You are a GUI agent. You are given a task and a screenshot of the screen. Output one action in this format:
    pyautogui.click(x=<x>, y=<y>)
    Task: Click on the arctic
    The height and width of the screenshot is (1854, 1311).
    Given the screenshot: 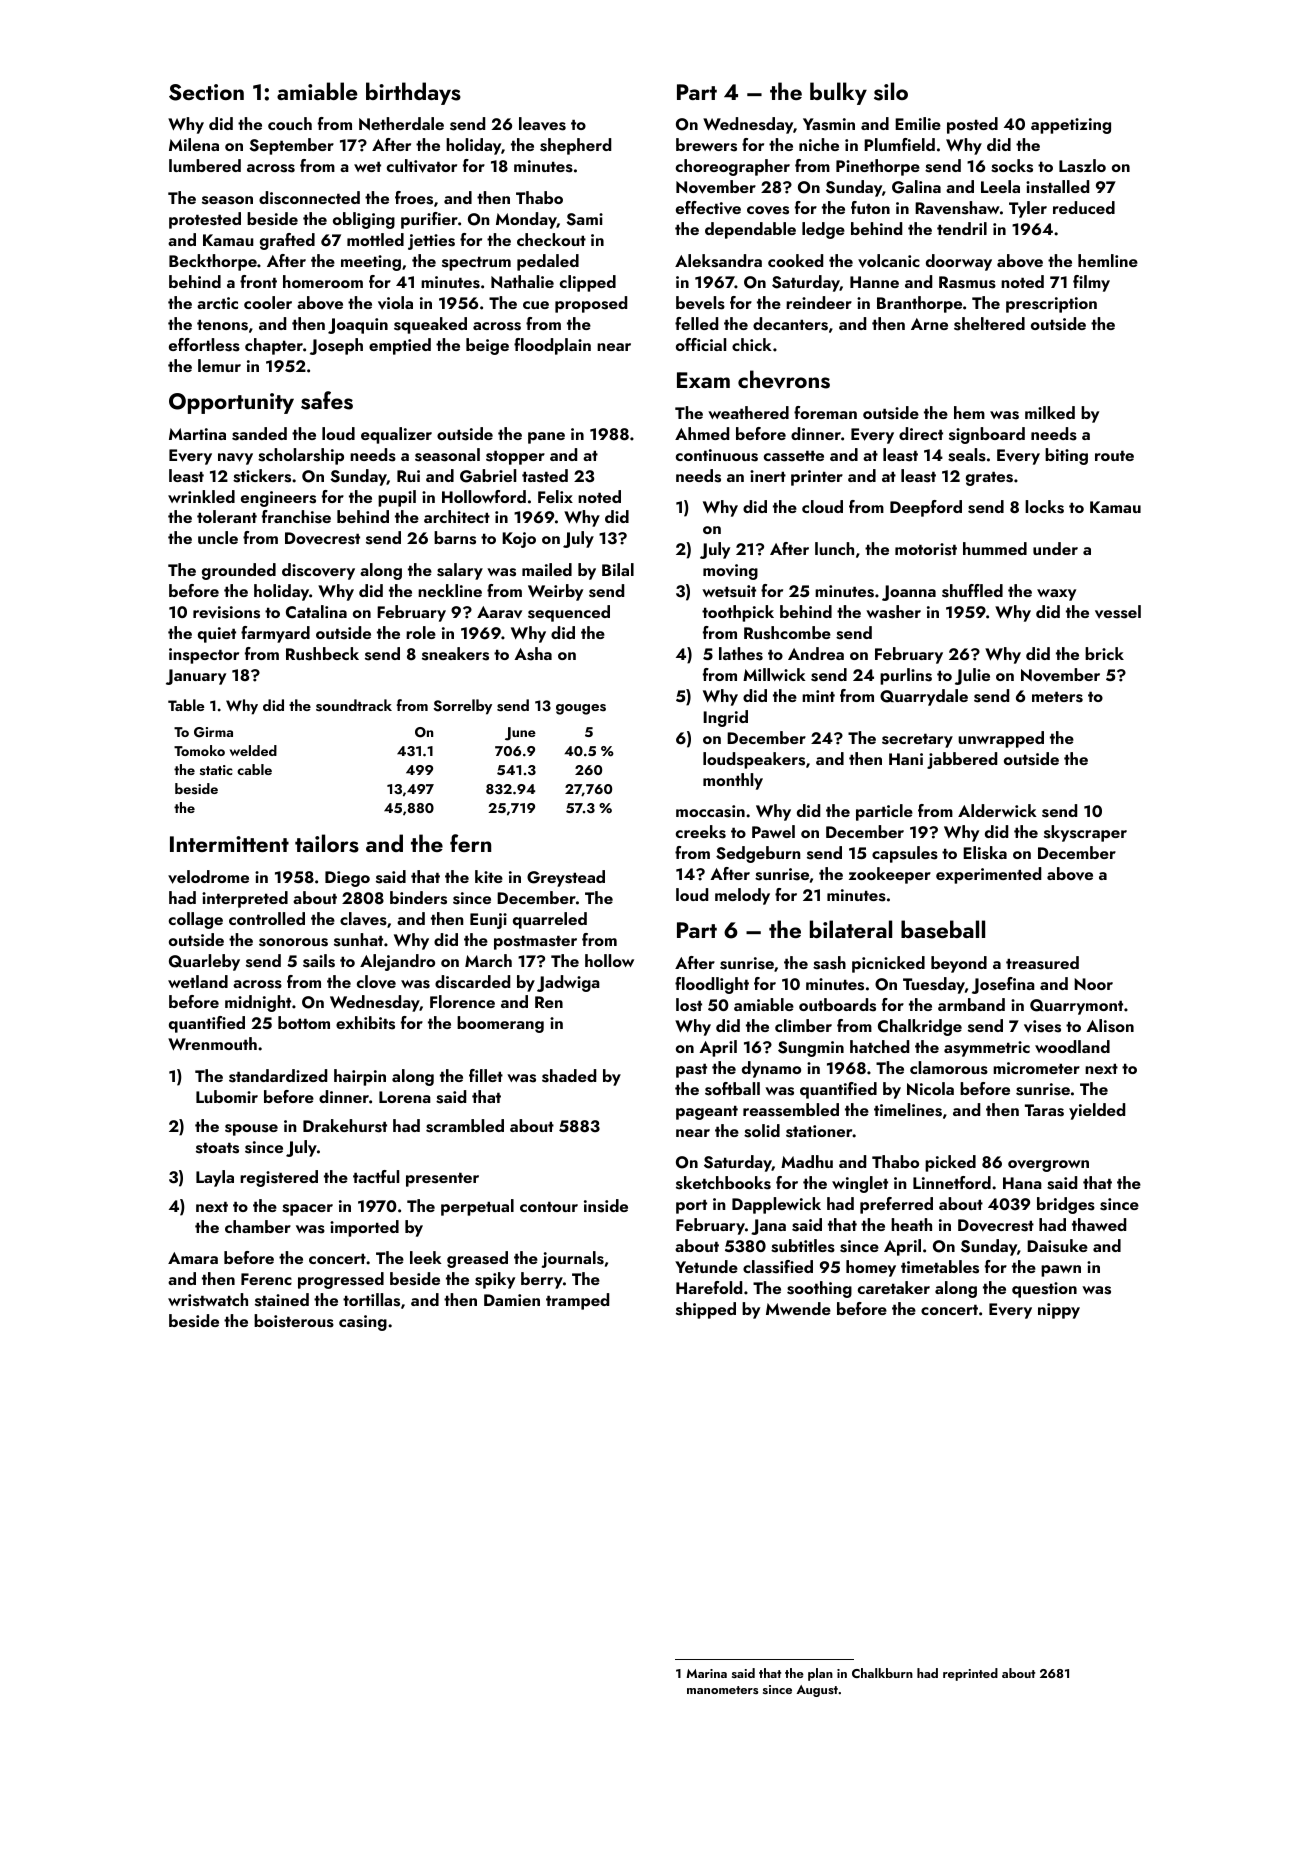 What is the action you would take?
    pyautogui.click(x=217, y=303)
